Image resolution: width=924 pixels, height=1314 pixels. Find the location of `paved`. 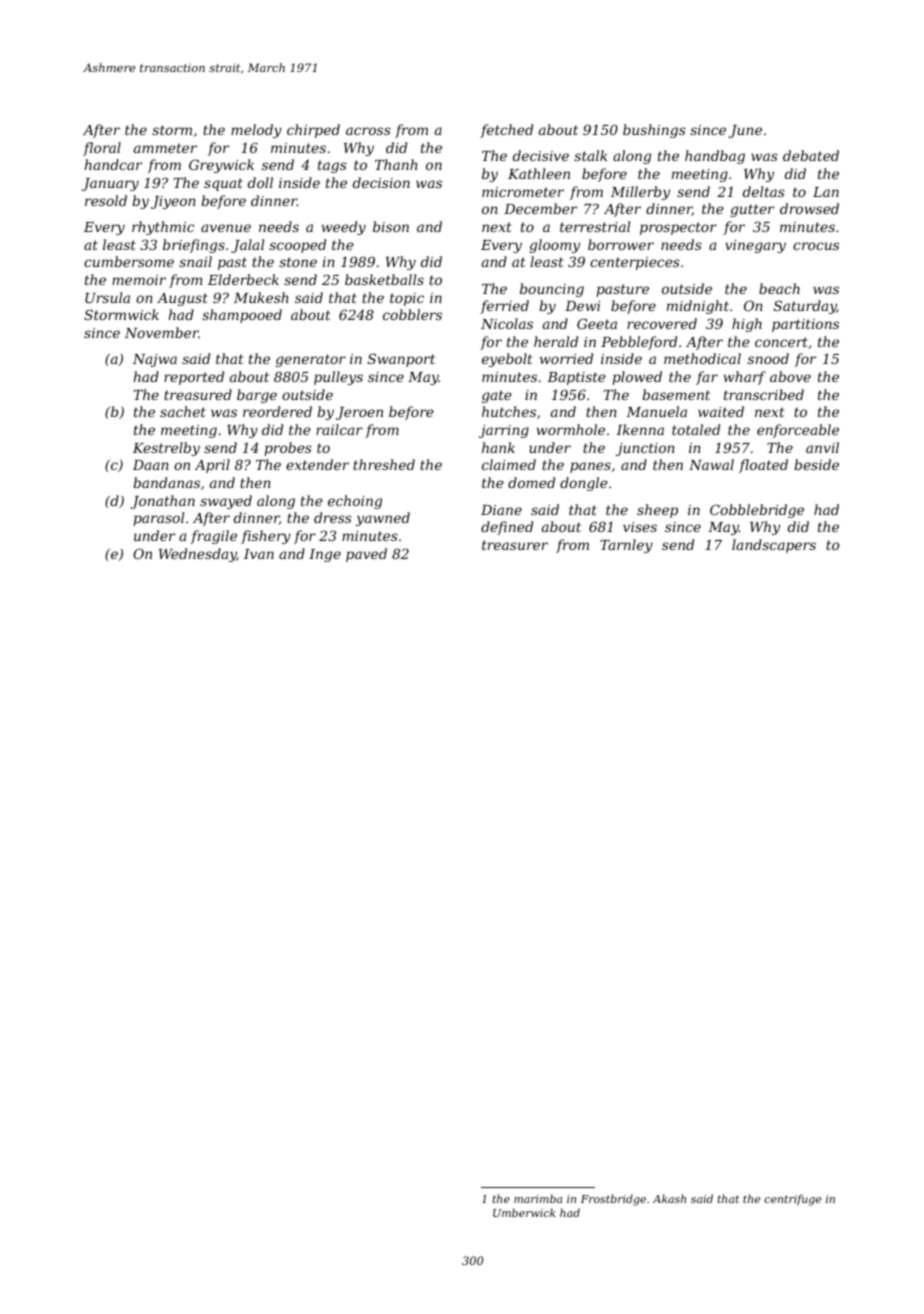

paved is located at coordinates (366, 555).
